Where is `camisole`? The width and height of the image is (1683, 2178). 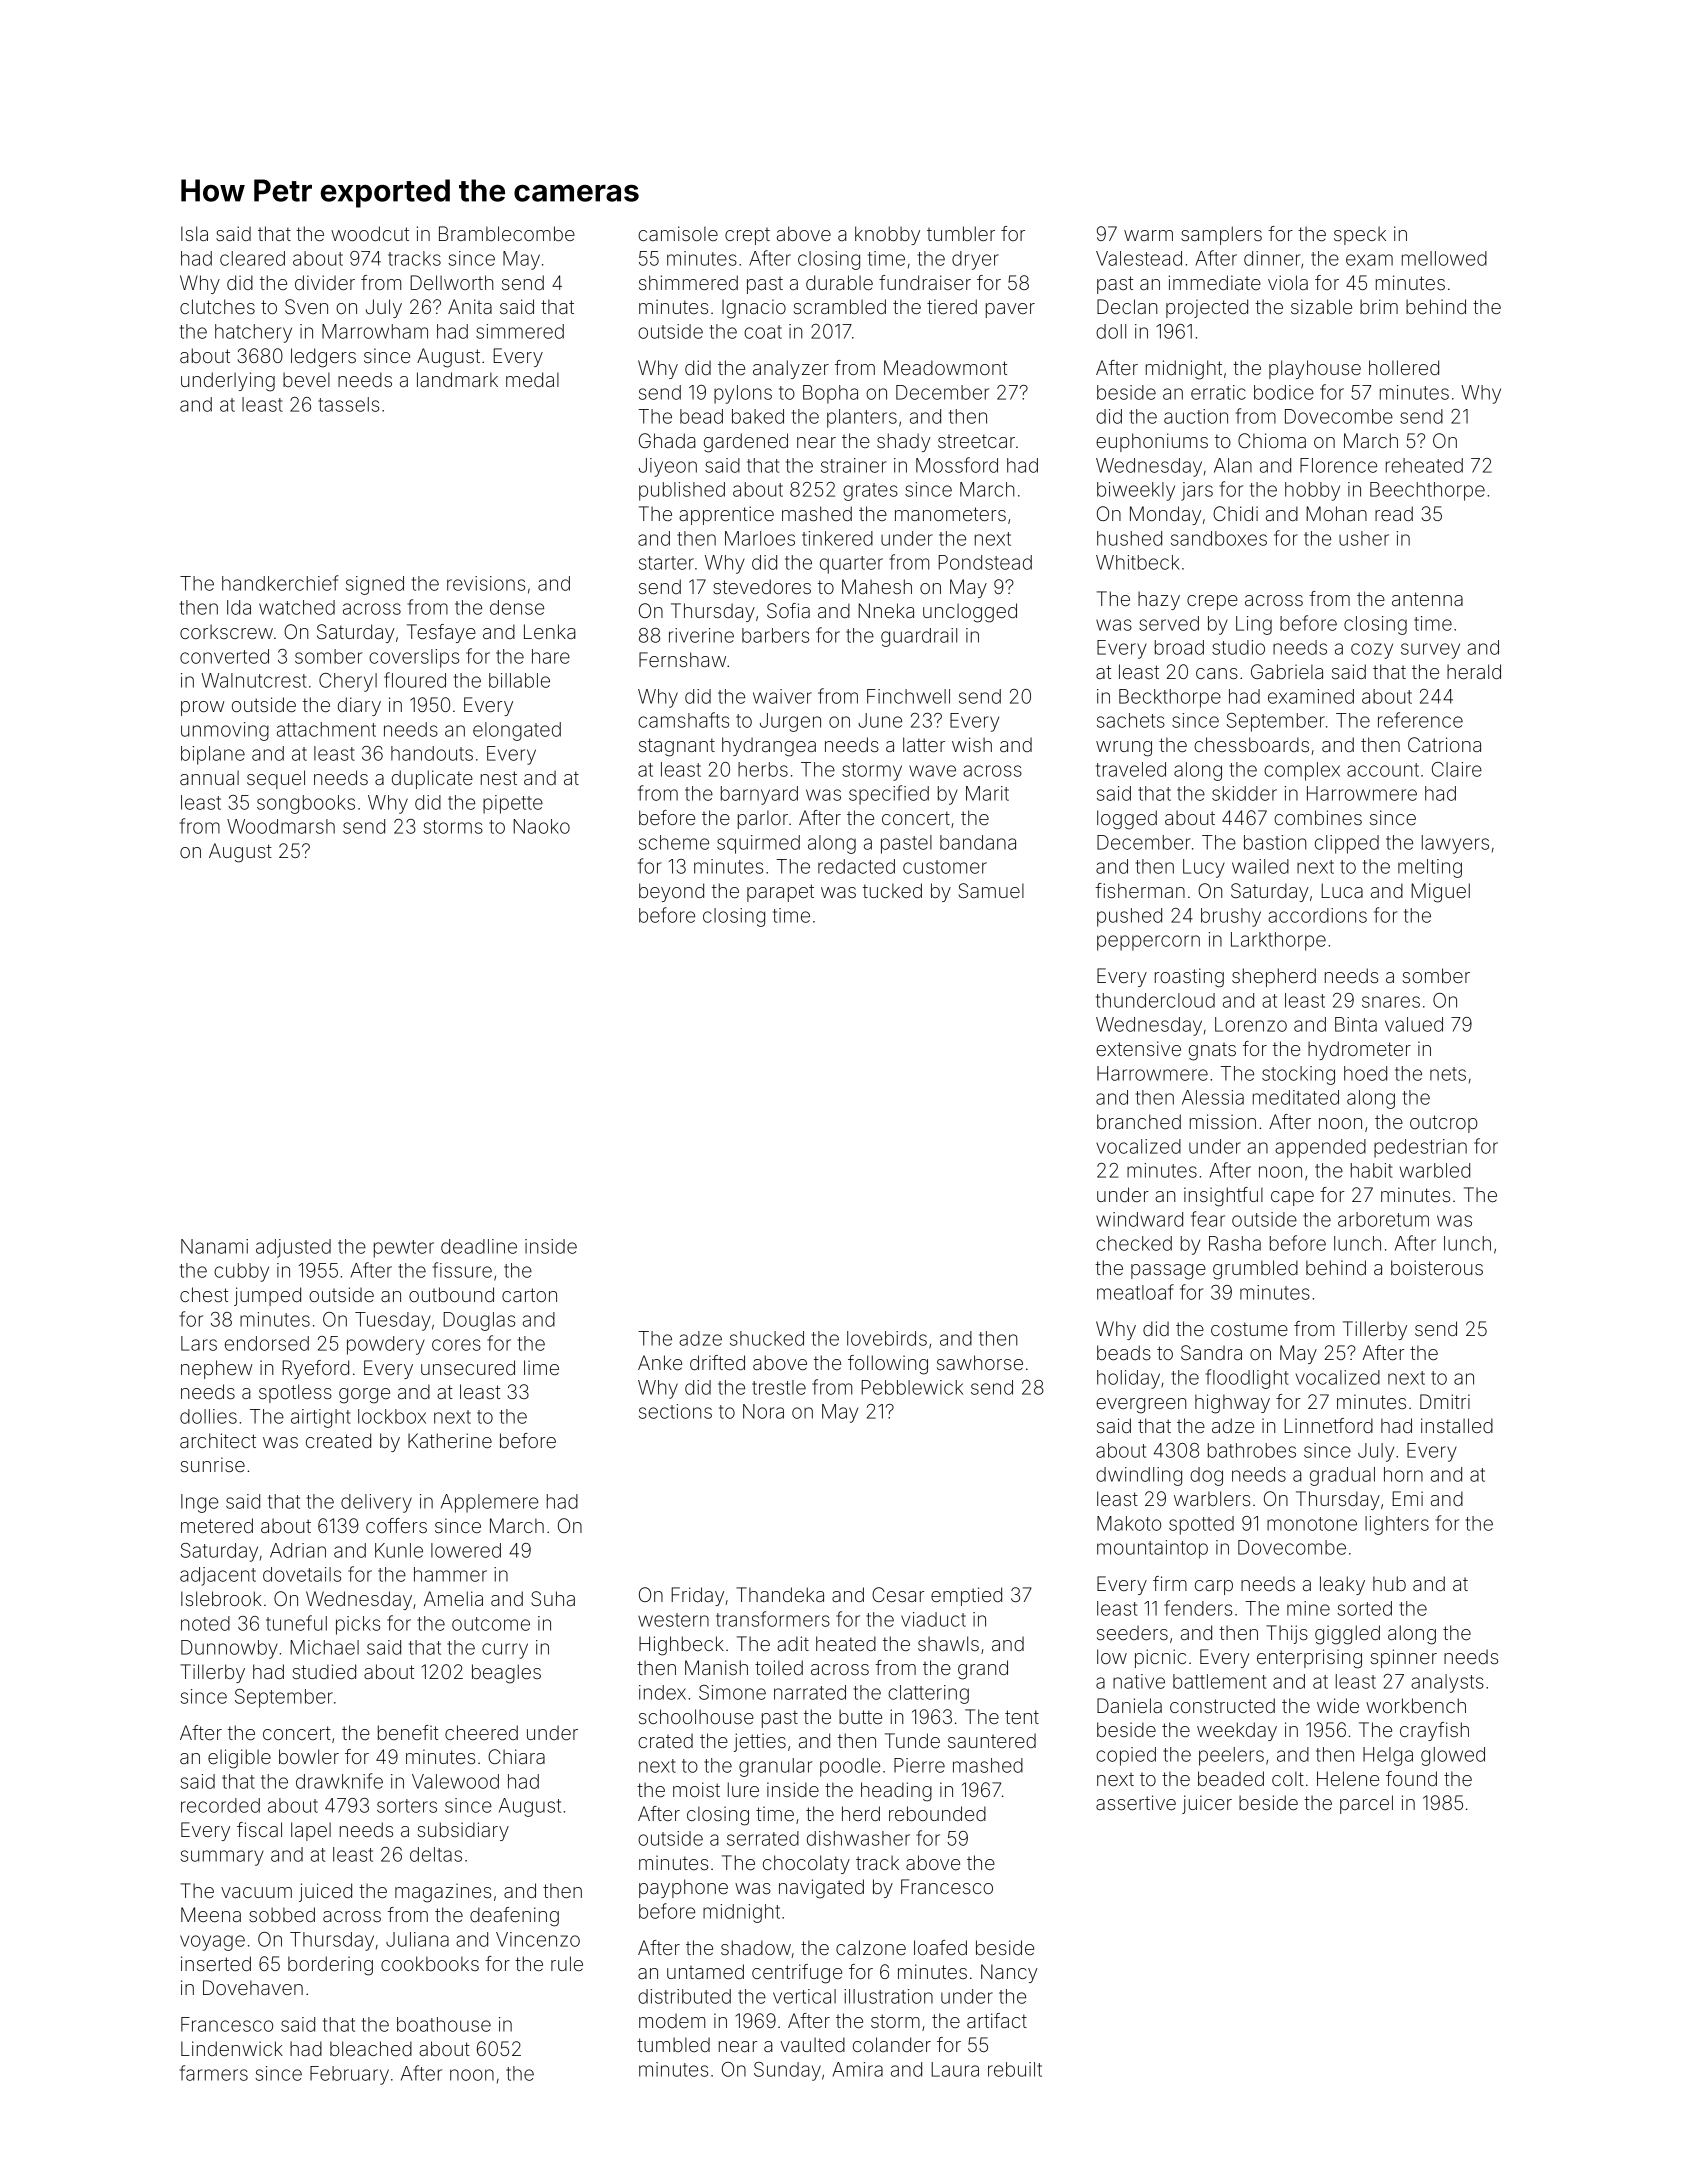 camisole is located at coordinates (678, 233).
